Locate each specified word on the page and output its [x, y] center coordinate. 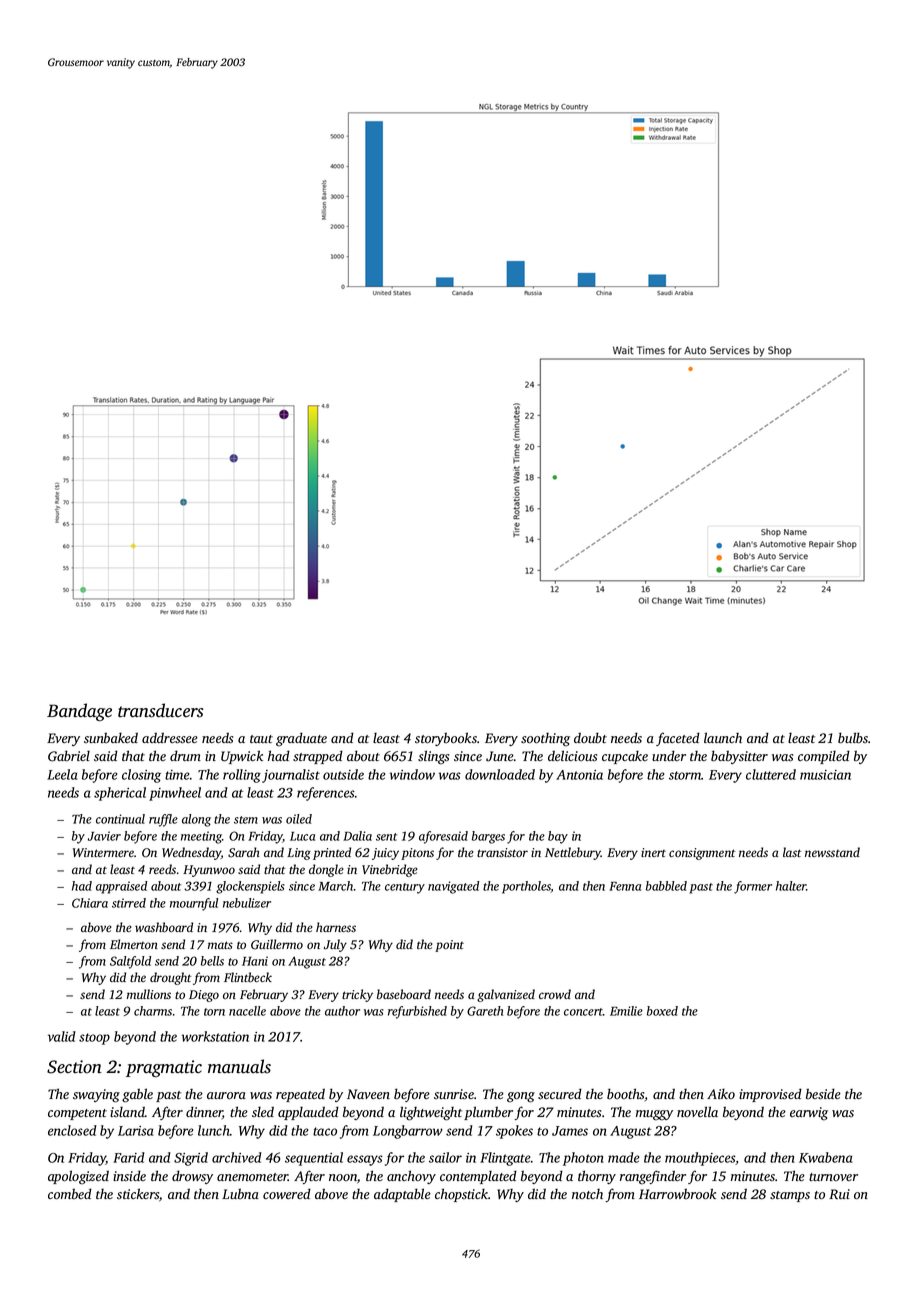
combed [70, 1194]
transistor [502, 852]
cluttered [771, 774]
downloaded [500, 774]
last [792, 852]
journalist [291, 776]
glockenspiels [250, 887]
